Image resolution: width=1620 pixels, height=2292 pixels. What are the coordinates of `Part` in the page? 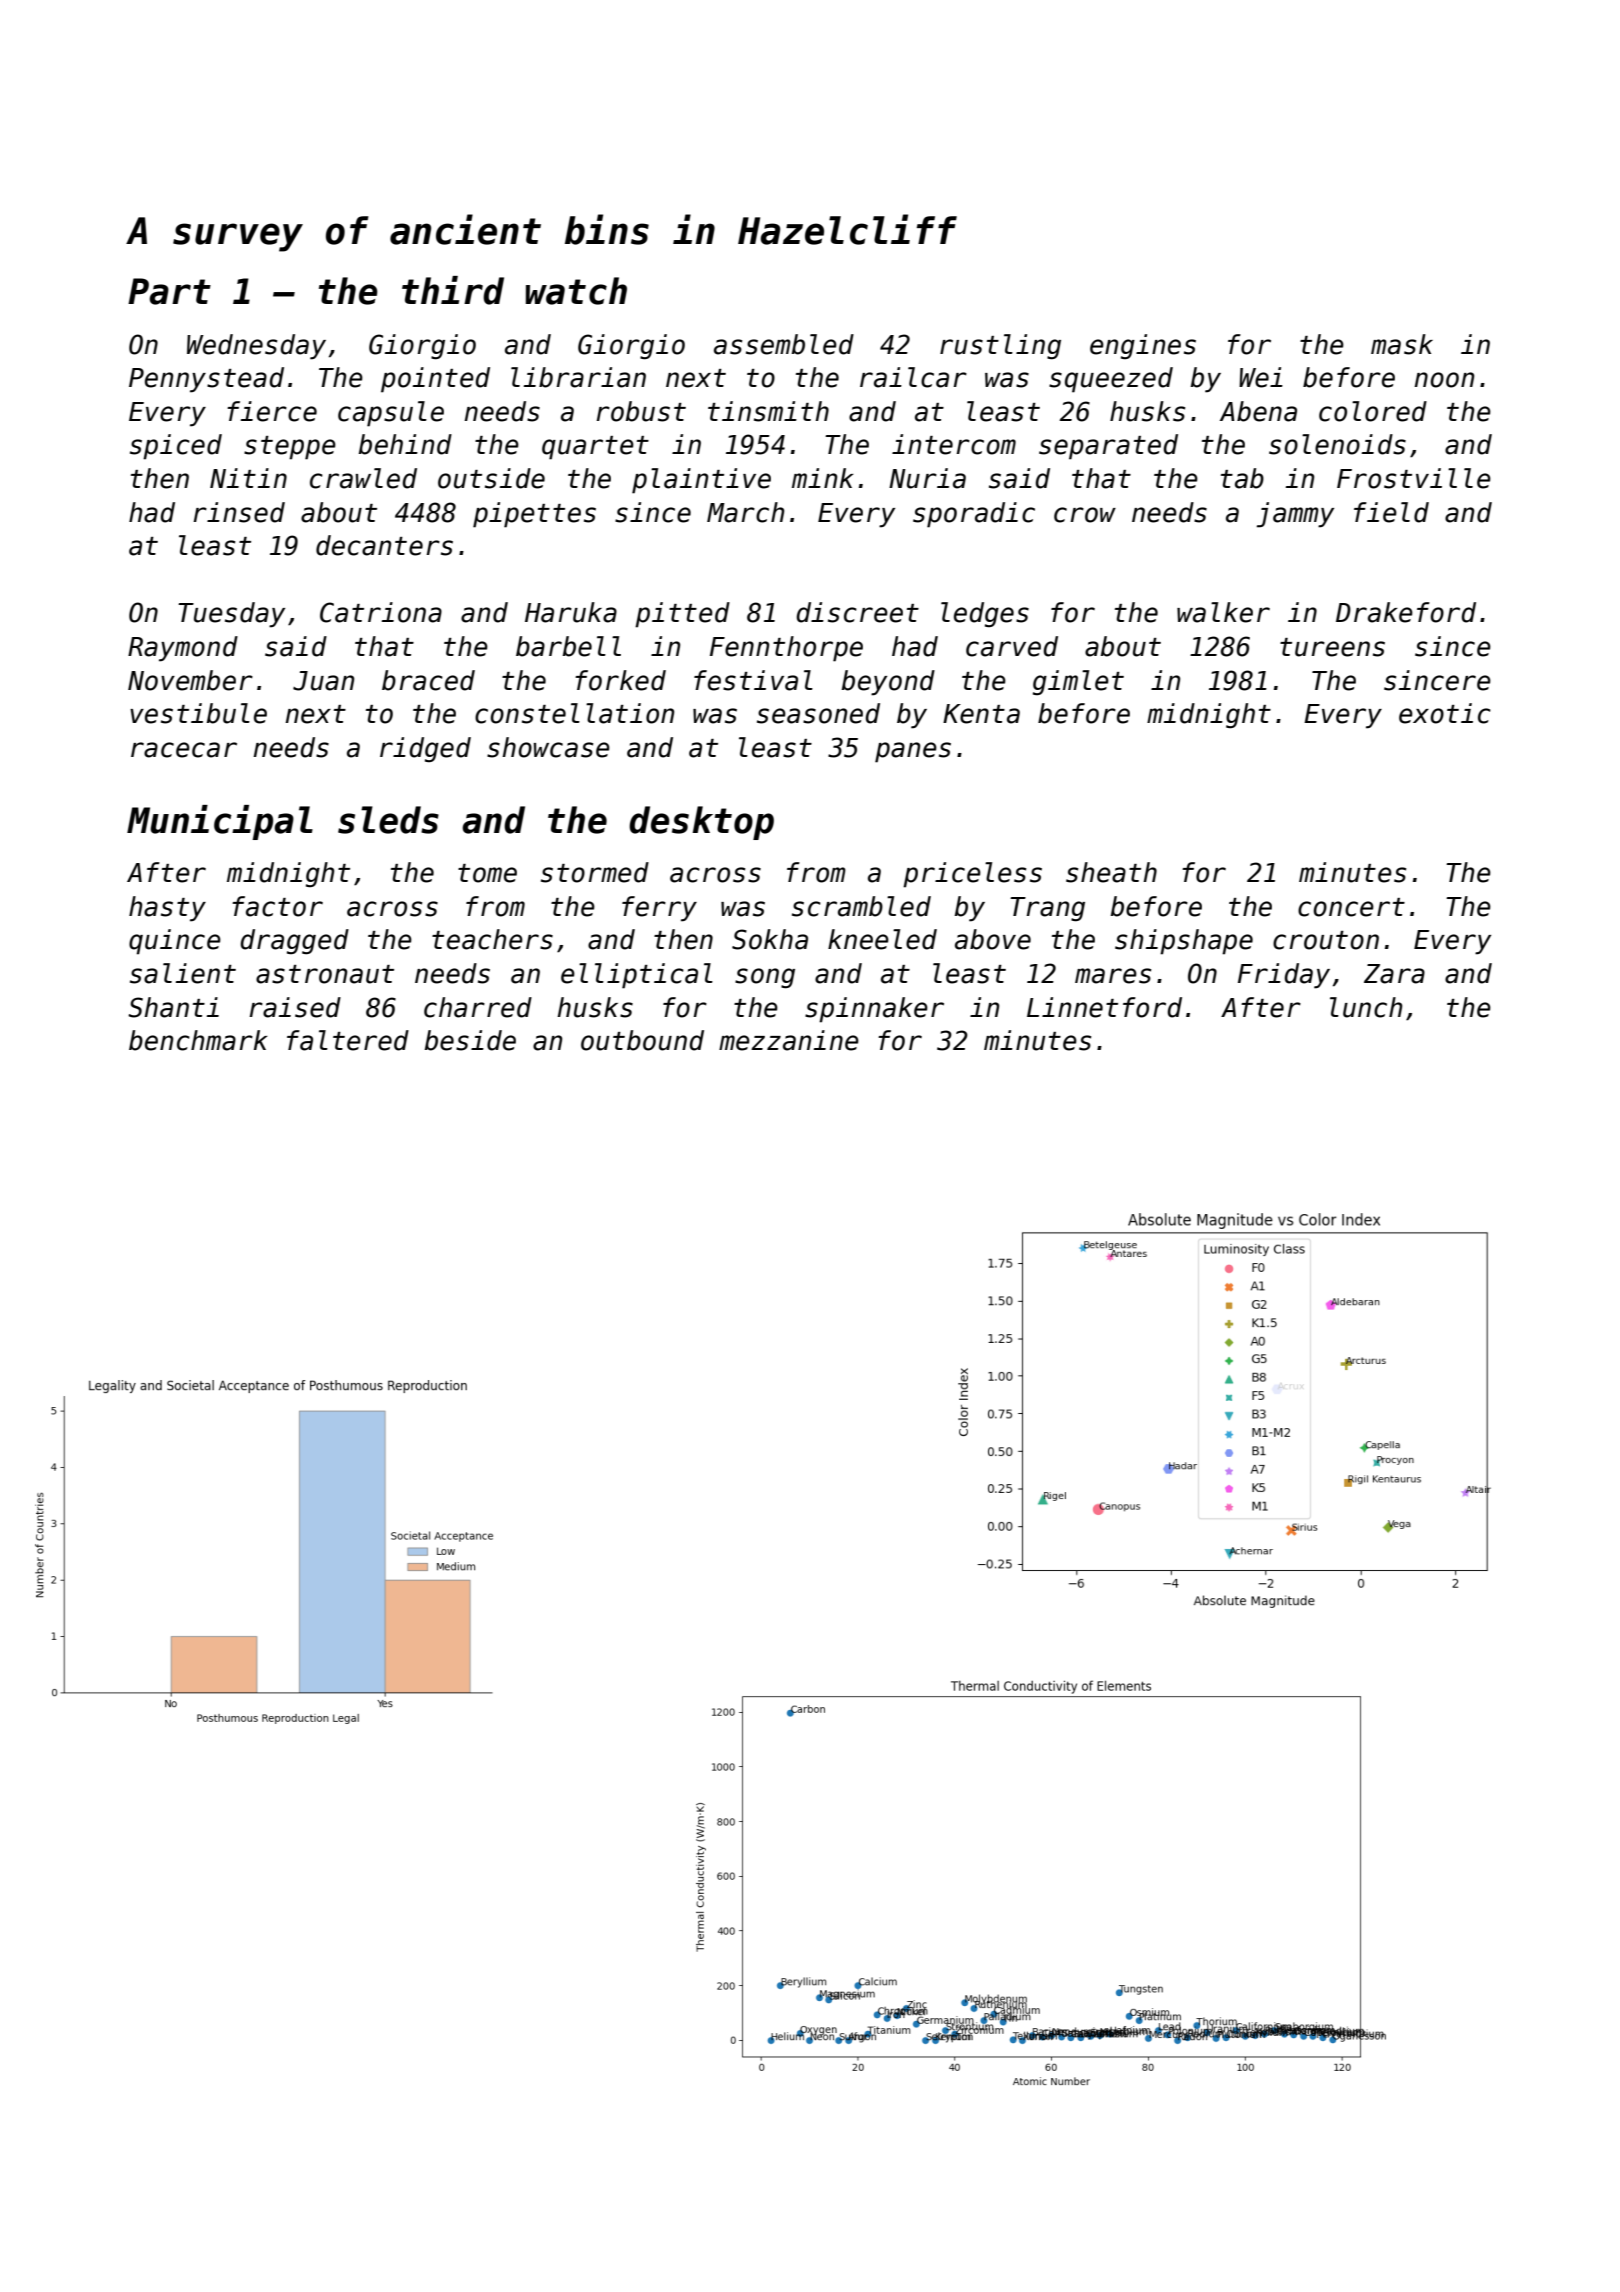 It's located at (169, 291).
